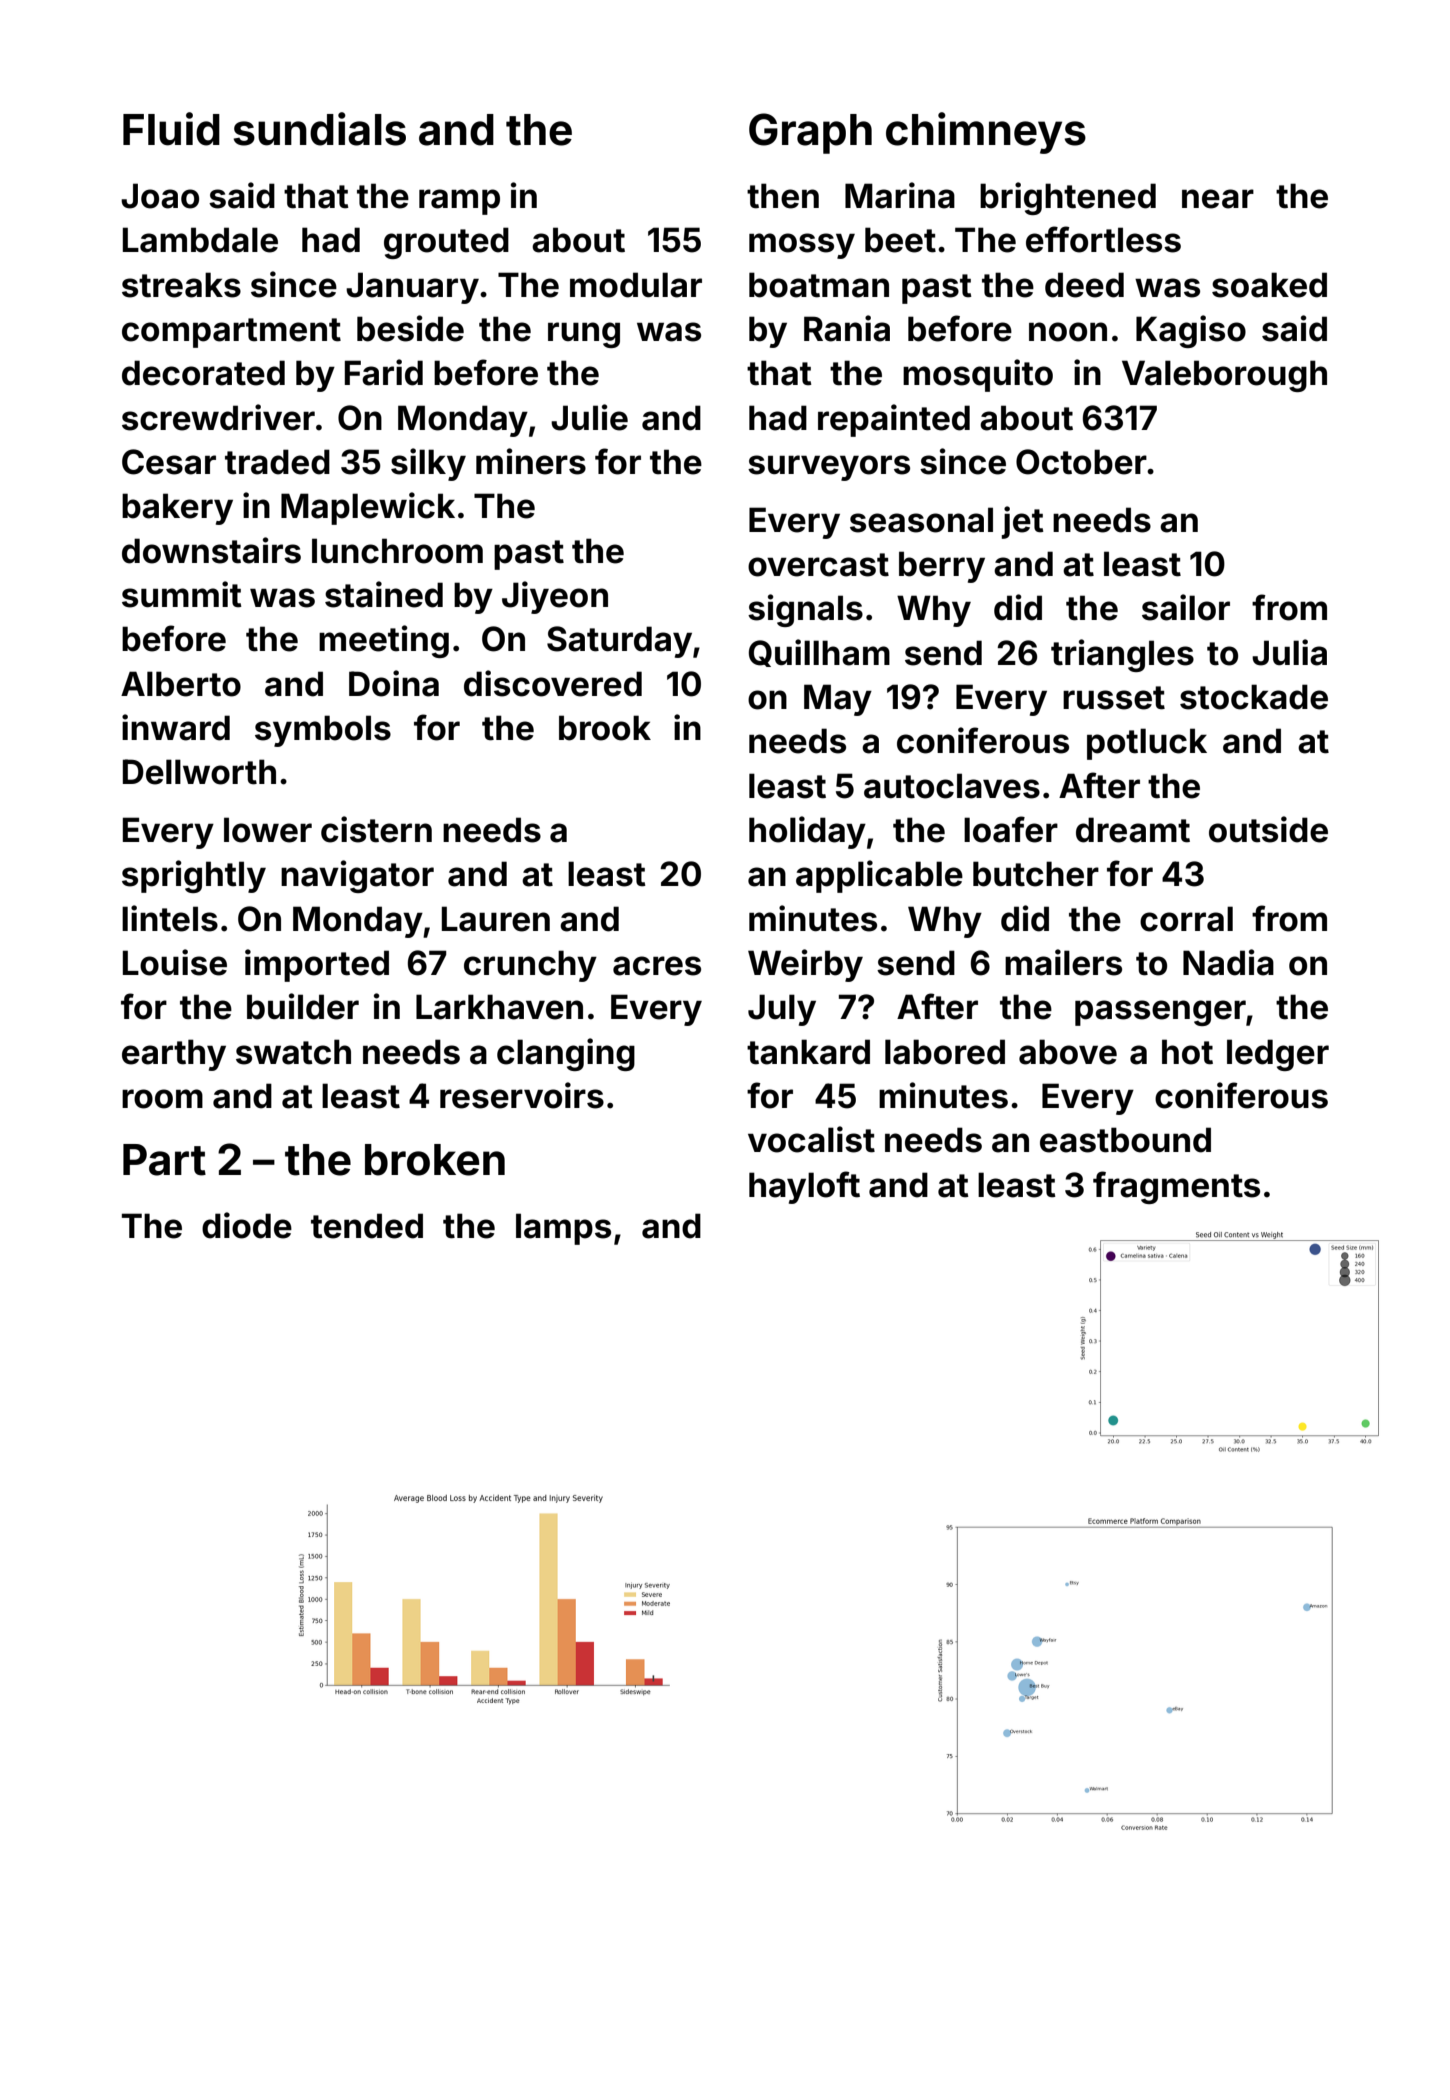 Image resolution: width=1450 pixels, height=2100 pixels. Describe the element at coordinates (986, 133) in the screenshot. I see `chimneys` at that location.
